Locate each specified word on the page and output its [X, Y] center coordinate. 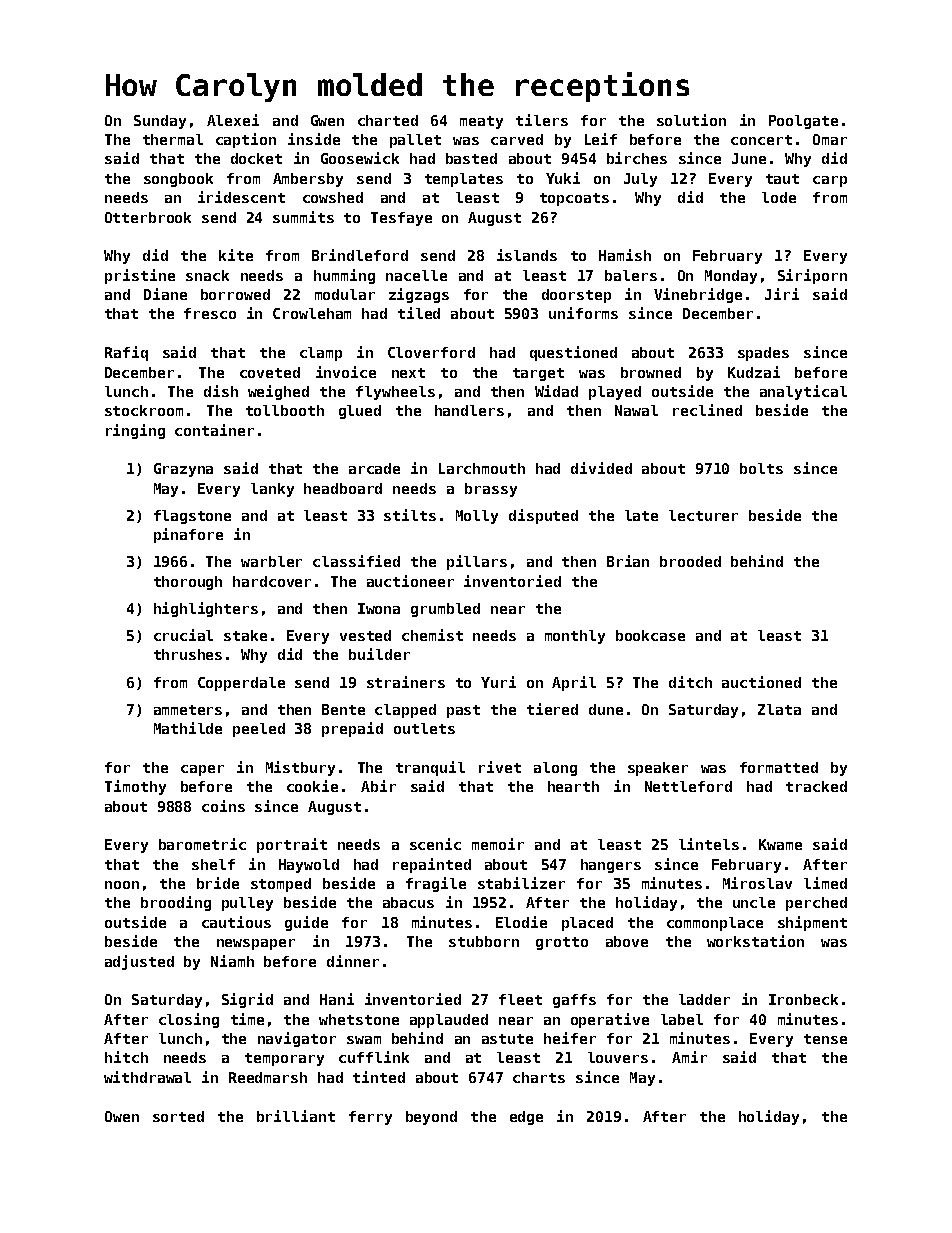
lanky [272, 490]
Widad [556, 391]
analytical [803, 392]
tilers [542, 120]
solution [691, 120]
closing [189, 1020]
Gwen [327, 120]
